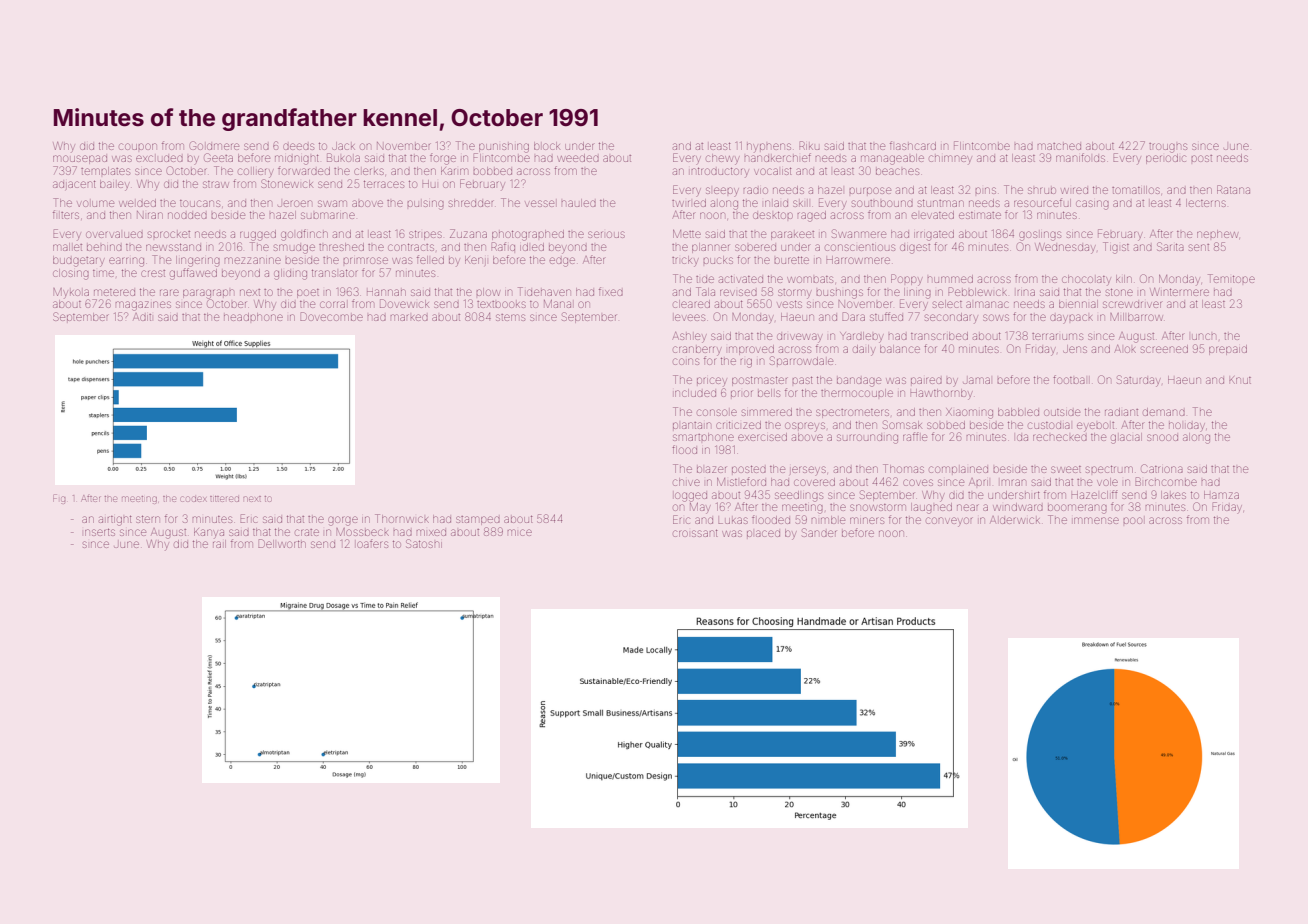 This screenshot has width=1308, height=924. What do you see at coordinates (510, 317) in the screenshot?
I see `stems` at bounding box center [510, 317].
